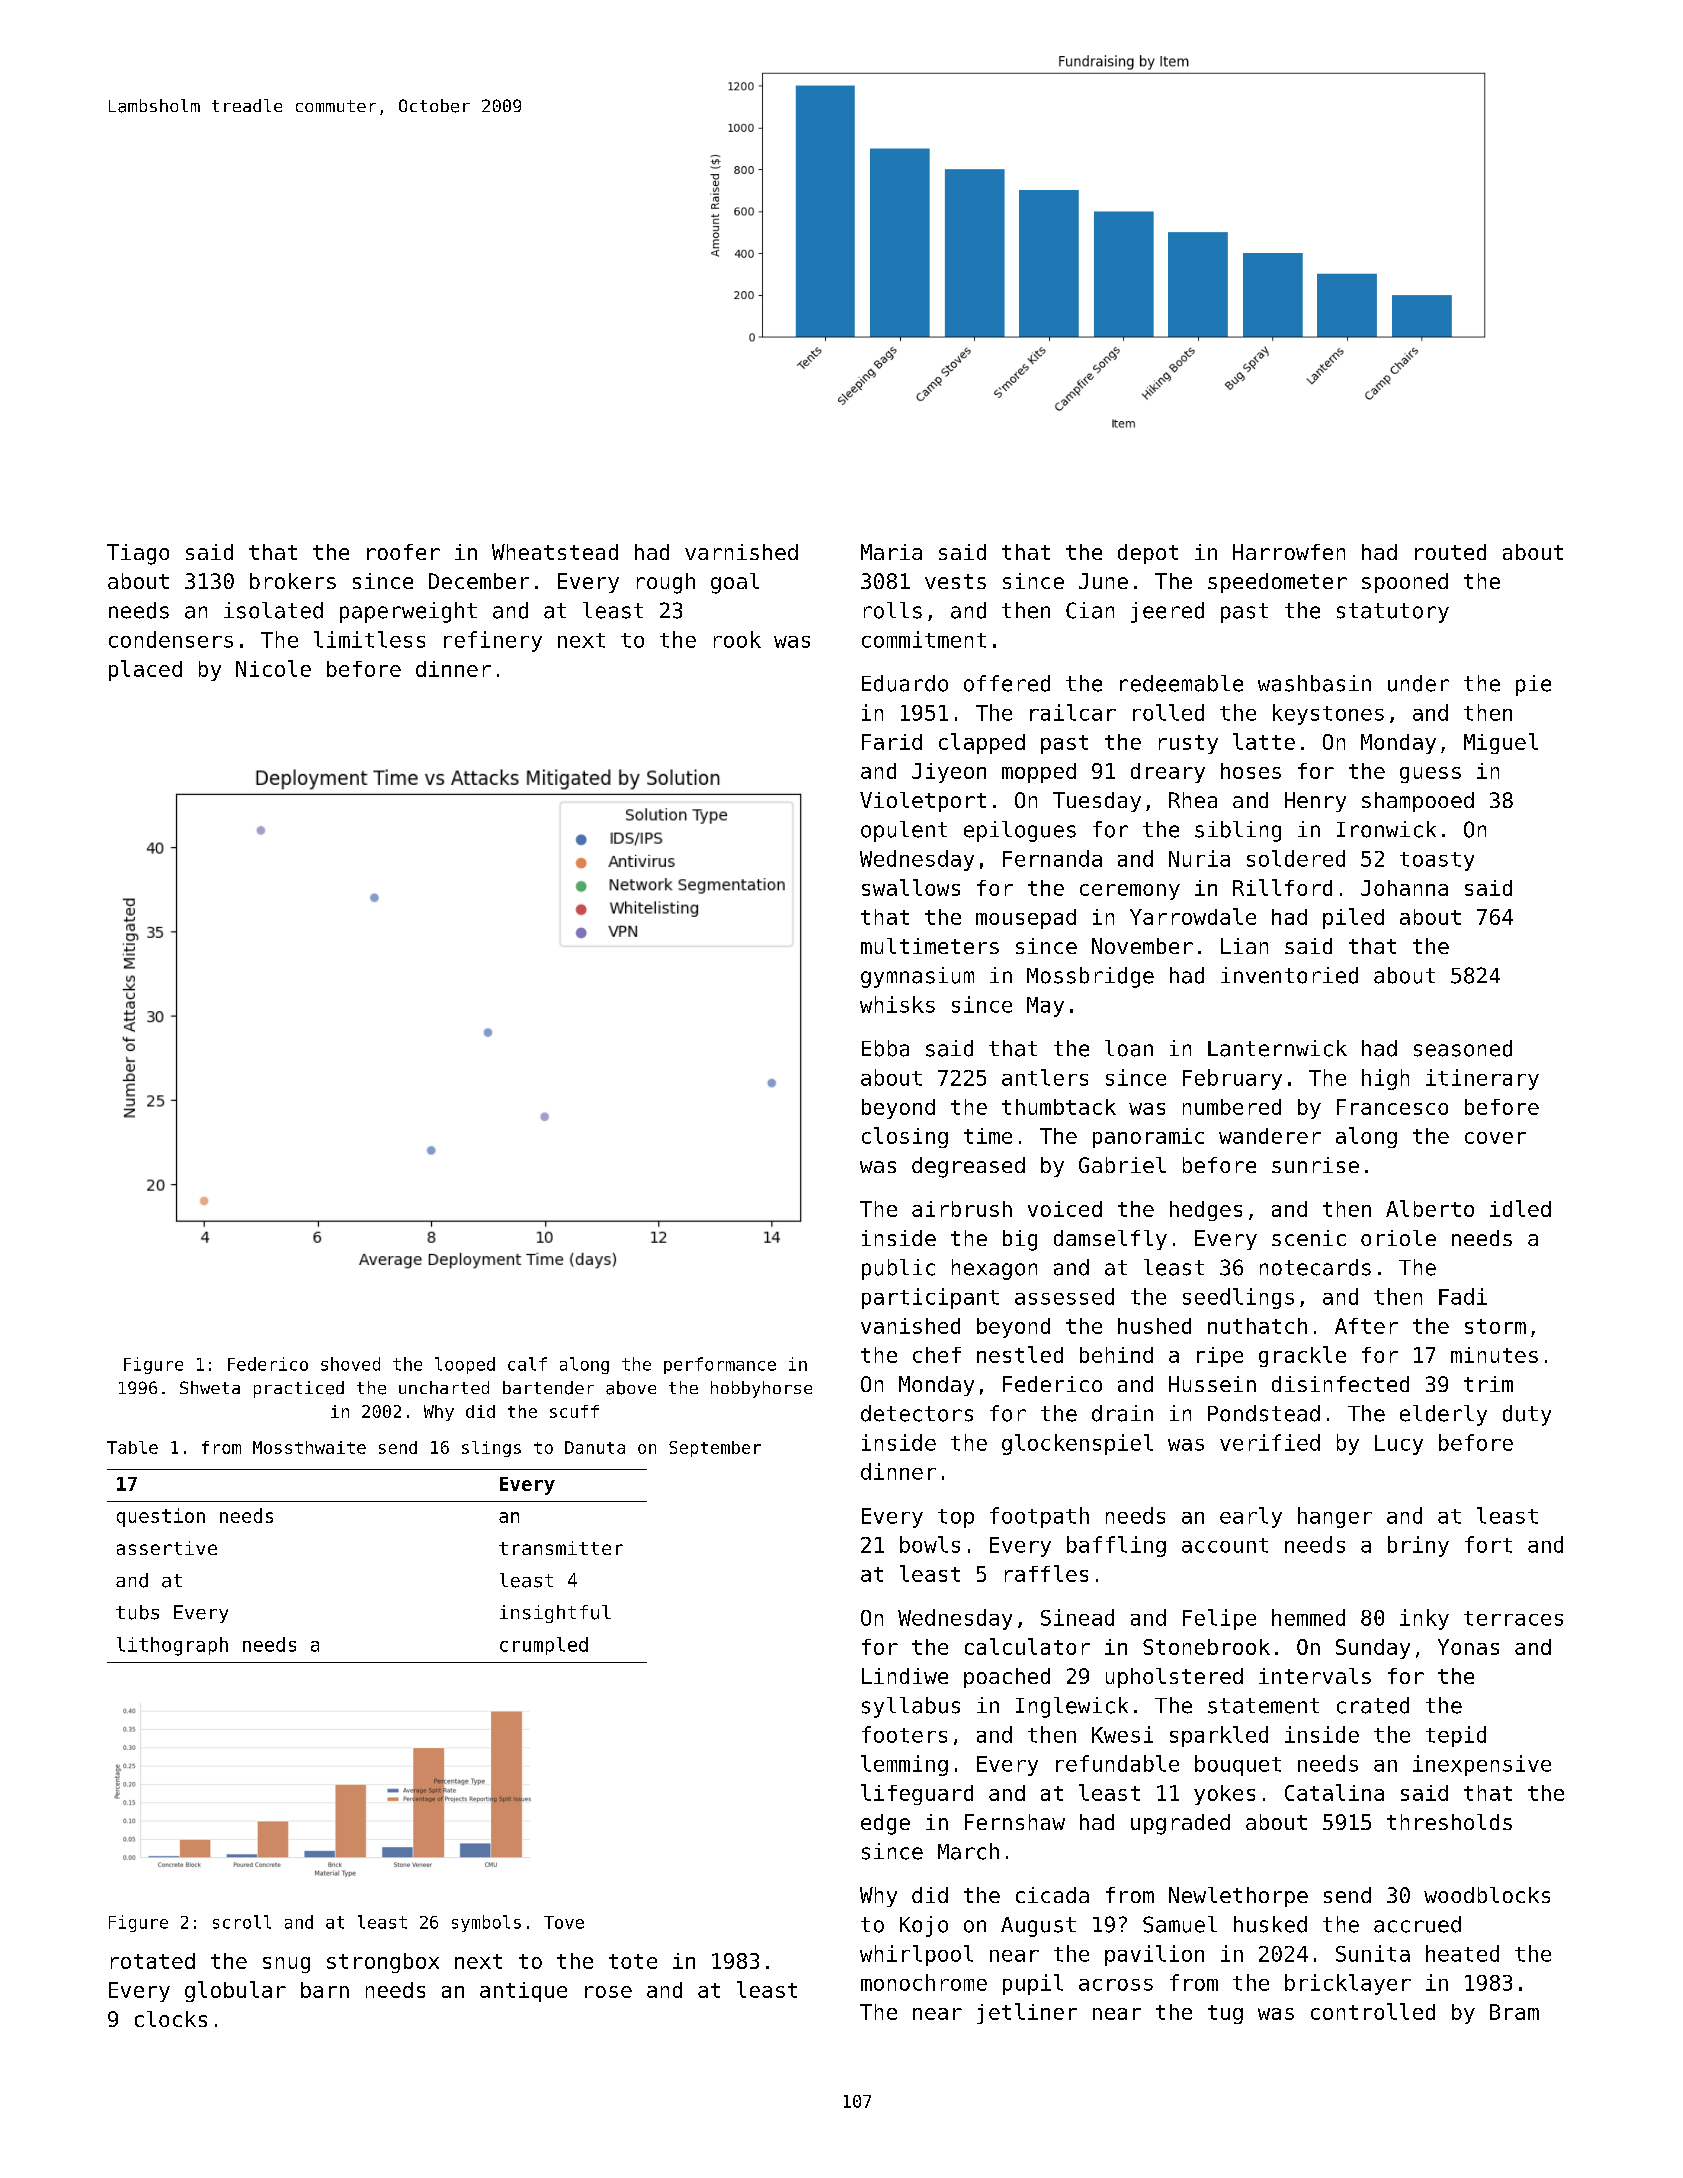  I want to click on shoved, so click(350, 1364).
